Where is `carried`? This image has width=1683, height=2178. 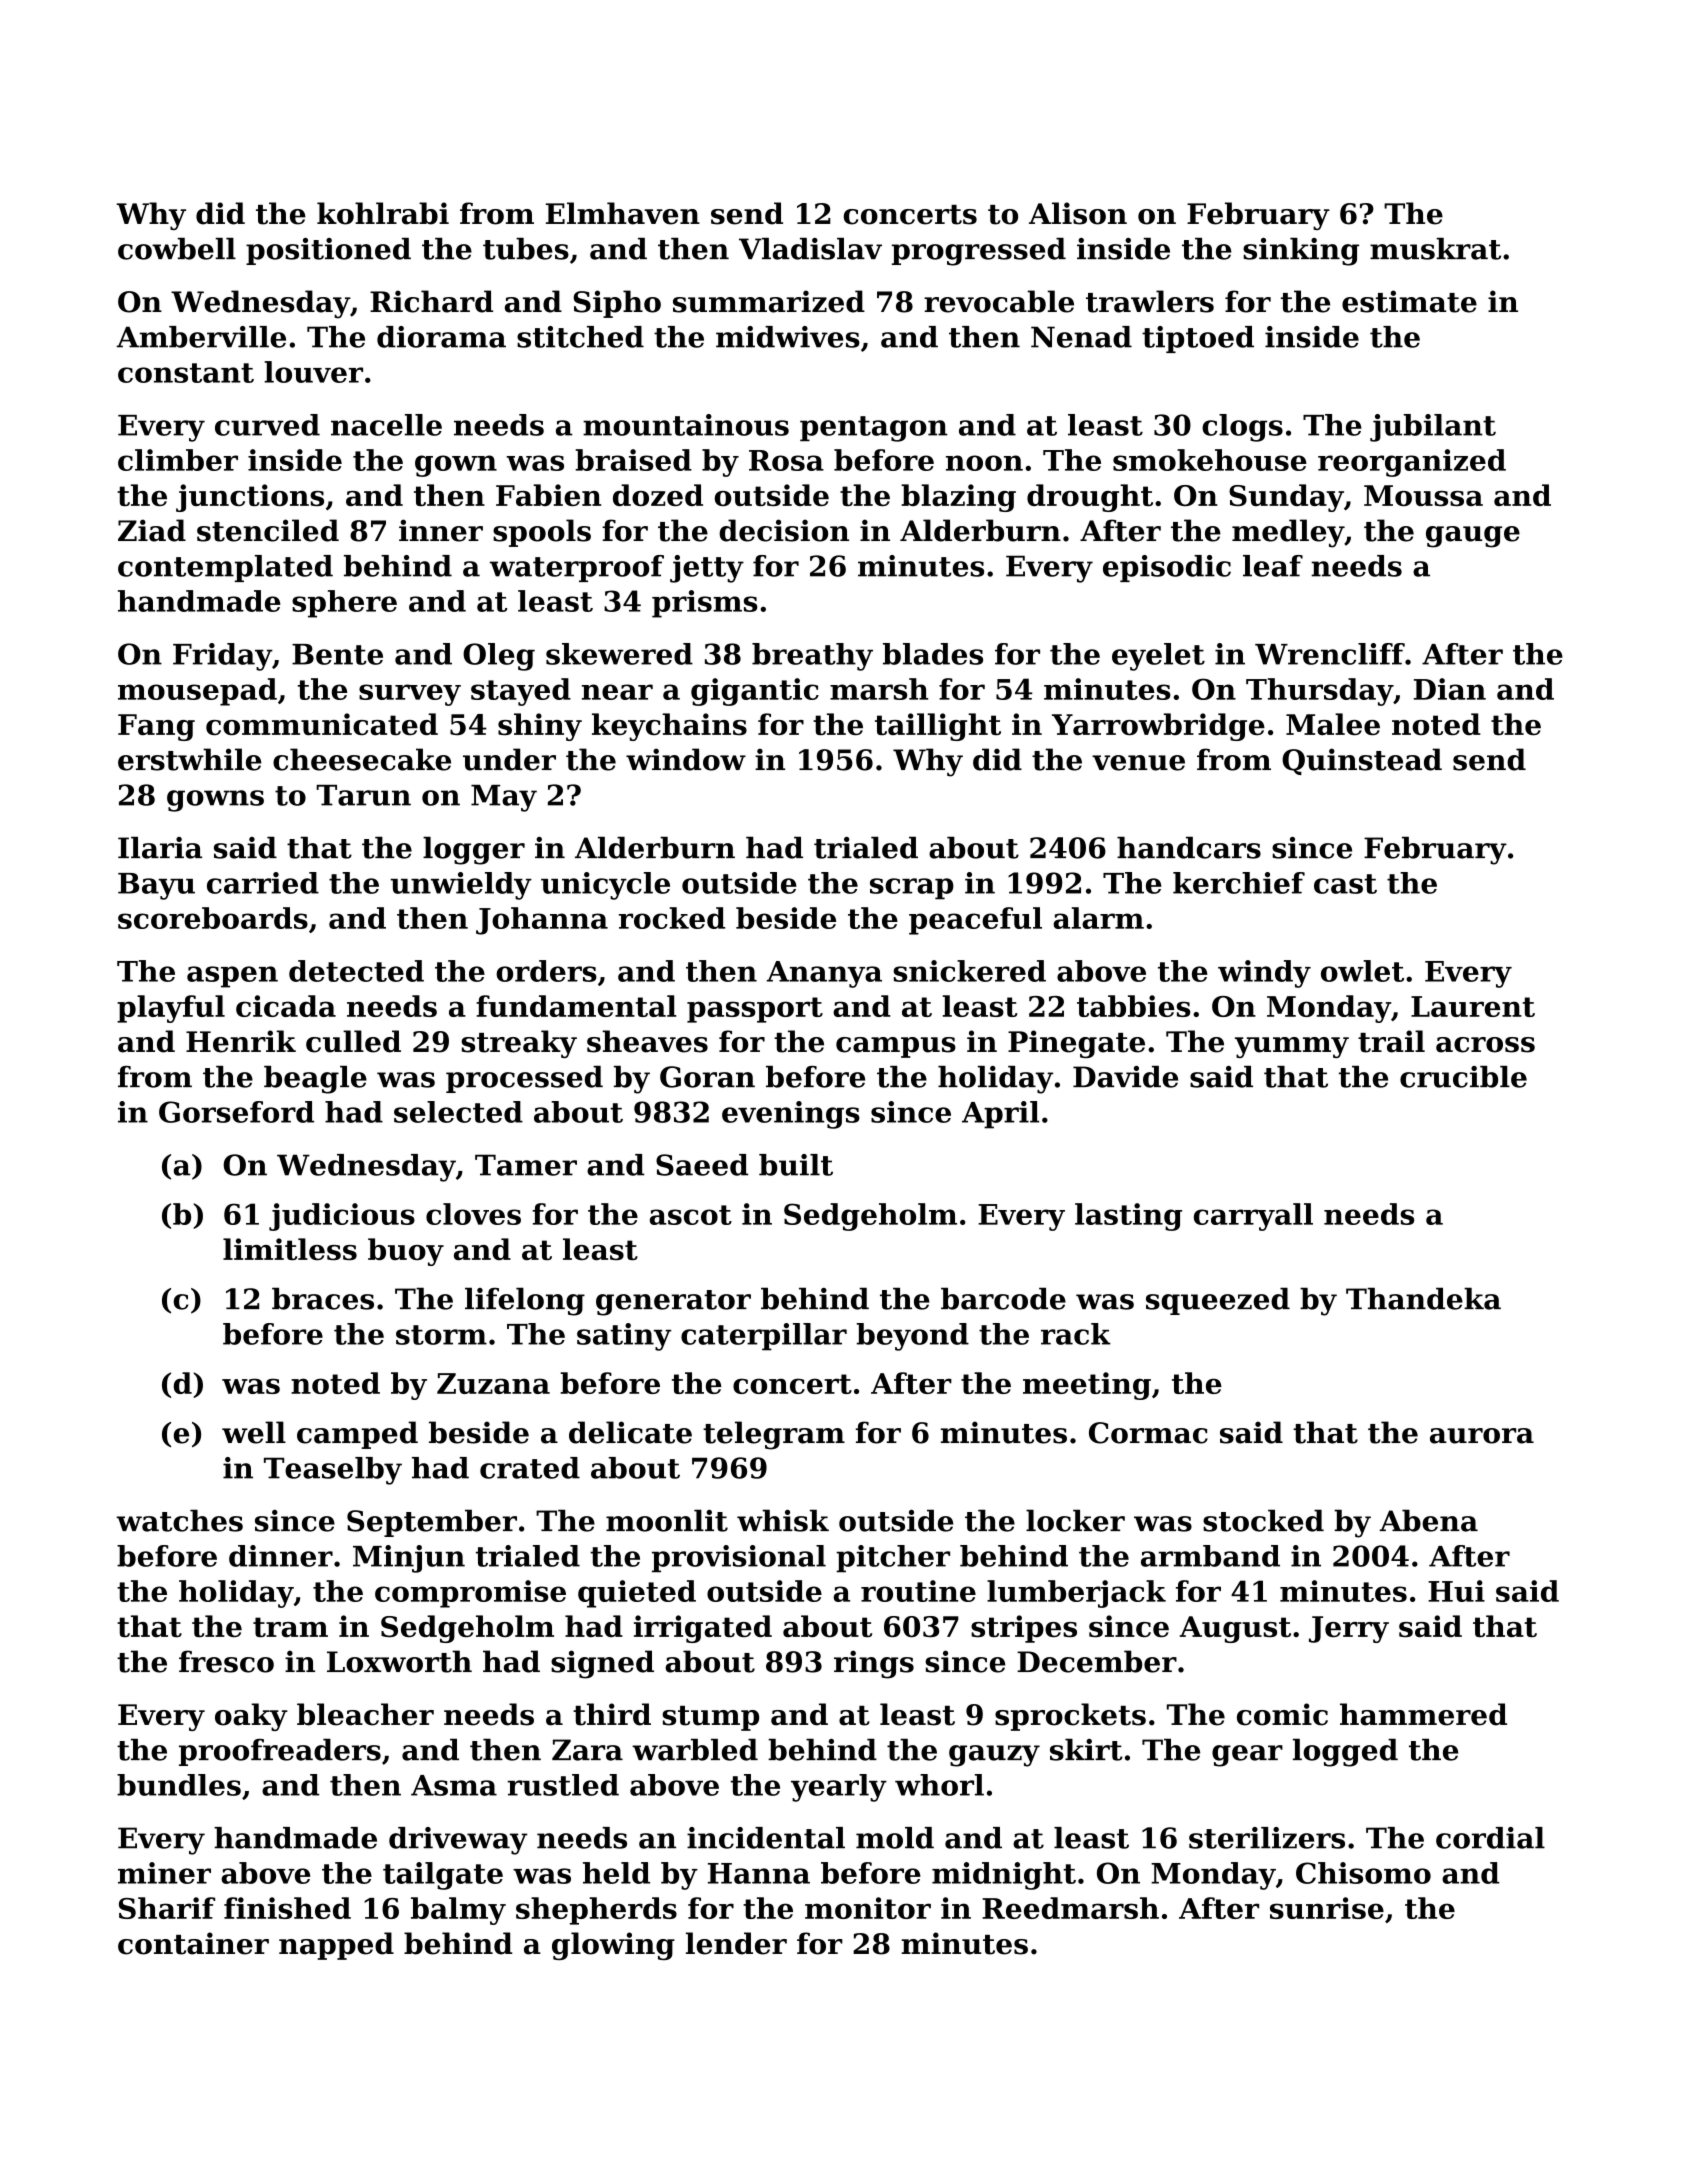
carried is located at coordinates (263, 883).
